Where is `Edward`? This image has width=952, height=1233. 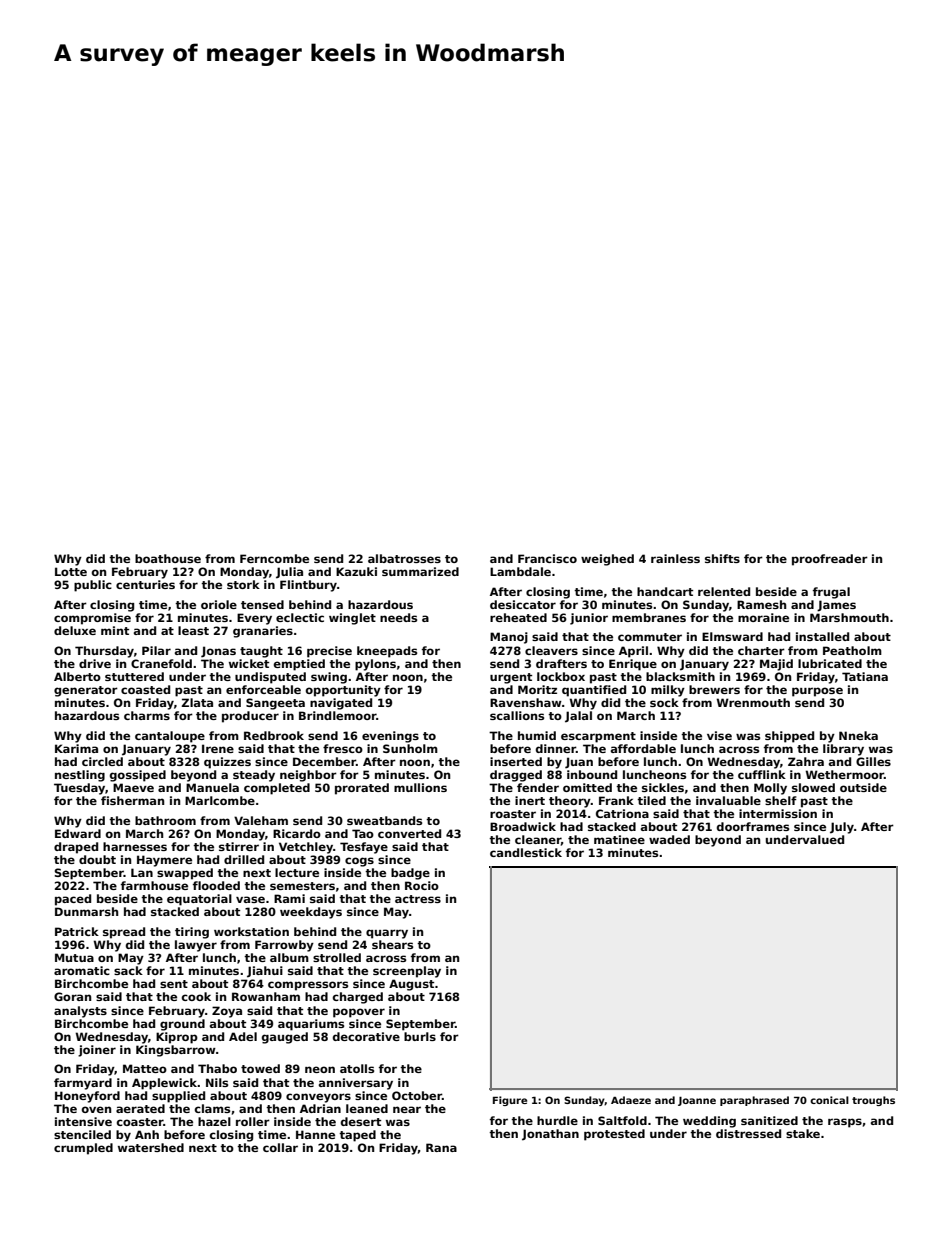 Edward is located at coordinates (78, 833).
